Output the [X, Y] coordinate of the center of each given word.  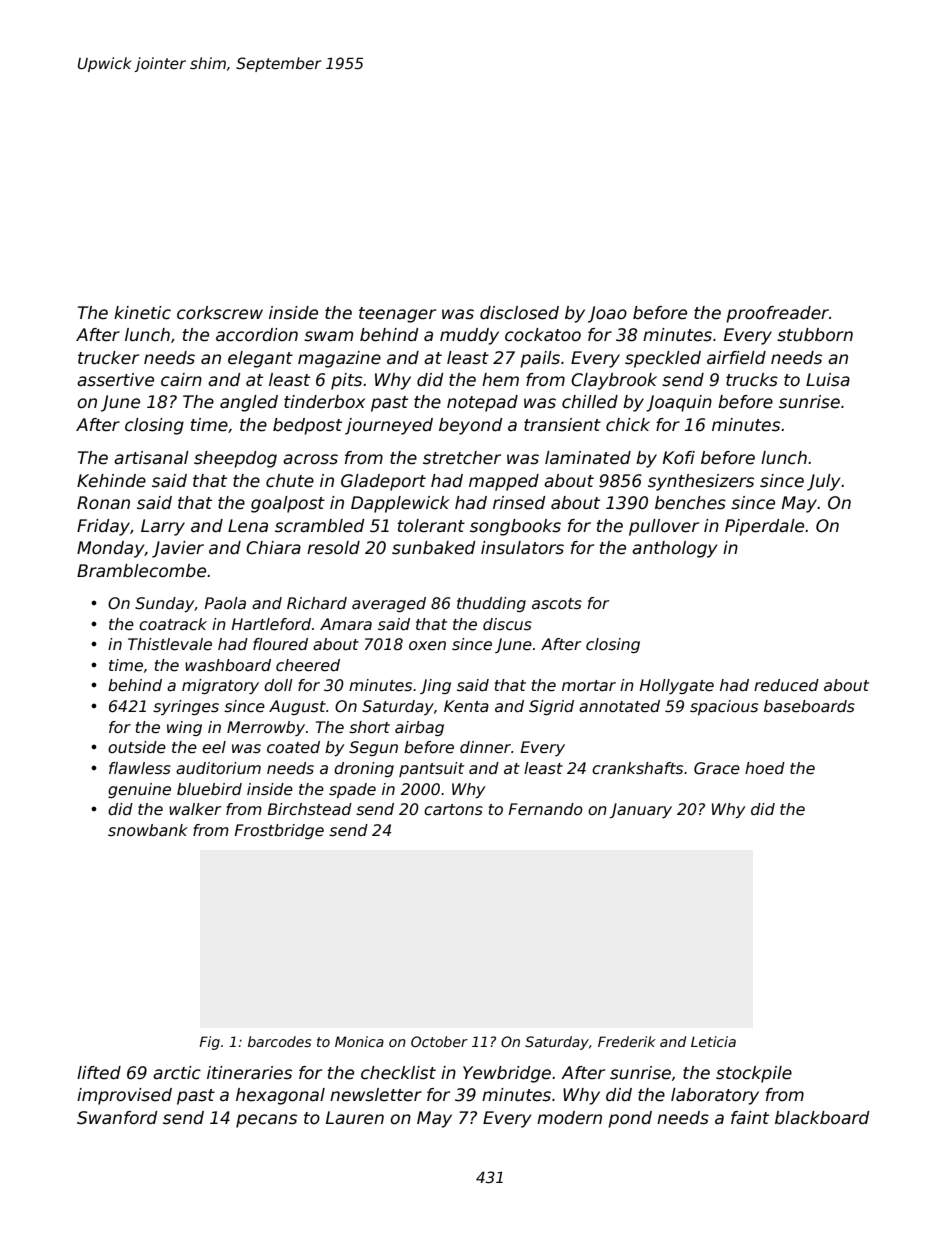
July [823, 482]
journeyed [389, 426]
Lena [248, 526]
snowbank [148, 830]
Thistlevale [170, 644]
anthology [674, 549]
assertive [115, 380]
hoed [765, 768]
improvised [124, 1096]
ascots [557, 604]
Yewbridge [507, 1074]
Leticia [713, 1041]
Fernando [546, 809]
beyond [470, 426]
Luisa [828, 380]
